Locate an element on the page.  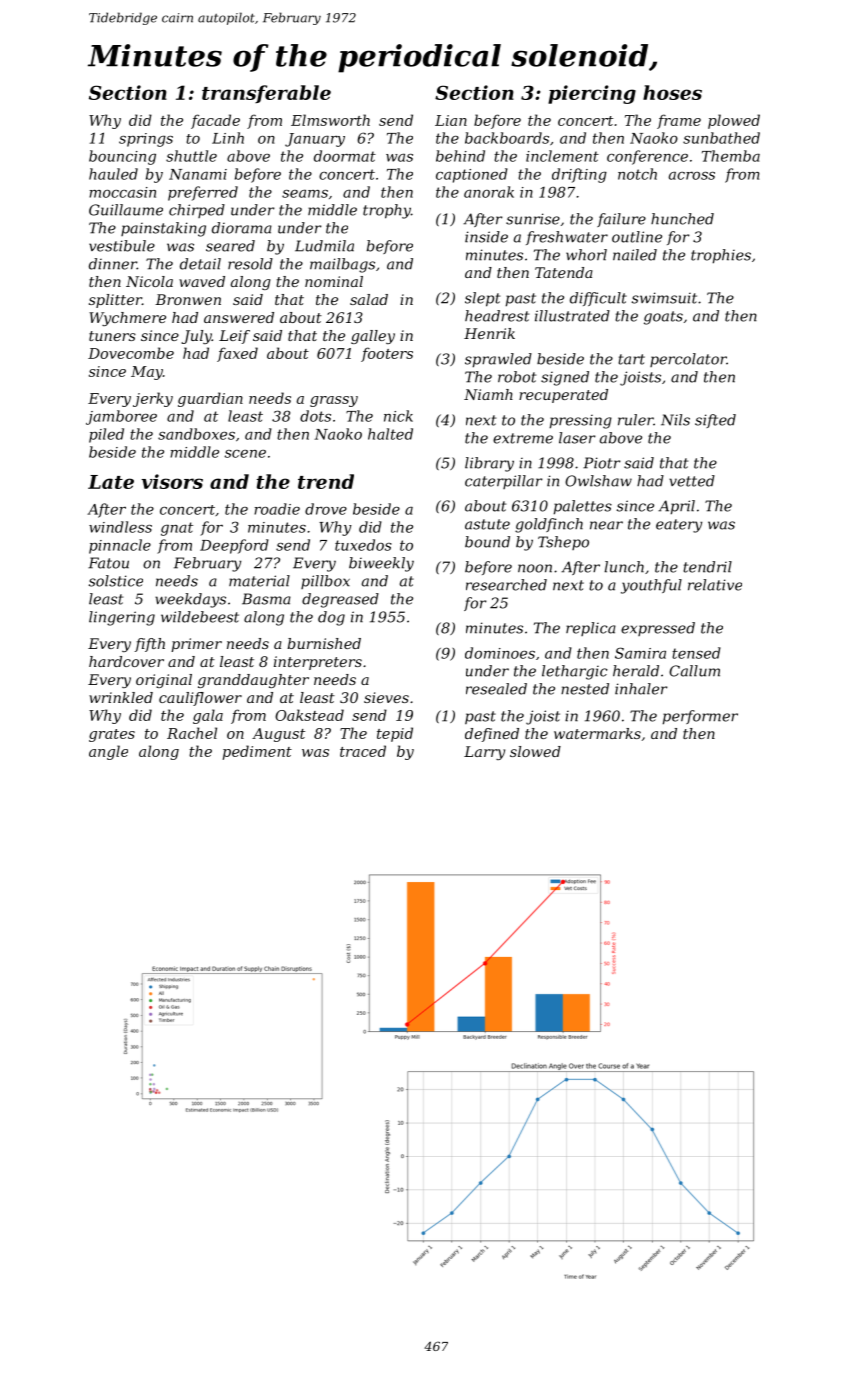
sifted is located at coordinates (715, 421).
